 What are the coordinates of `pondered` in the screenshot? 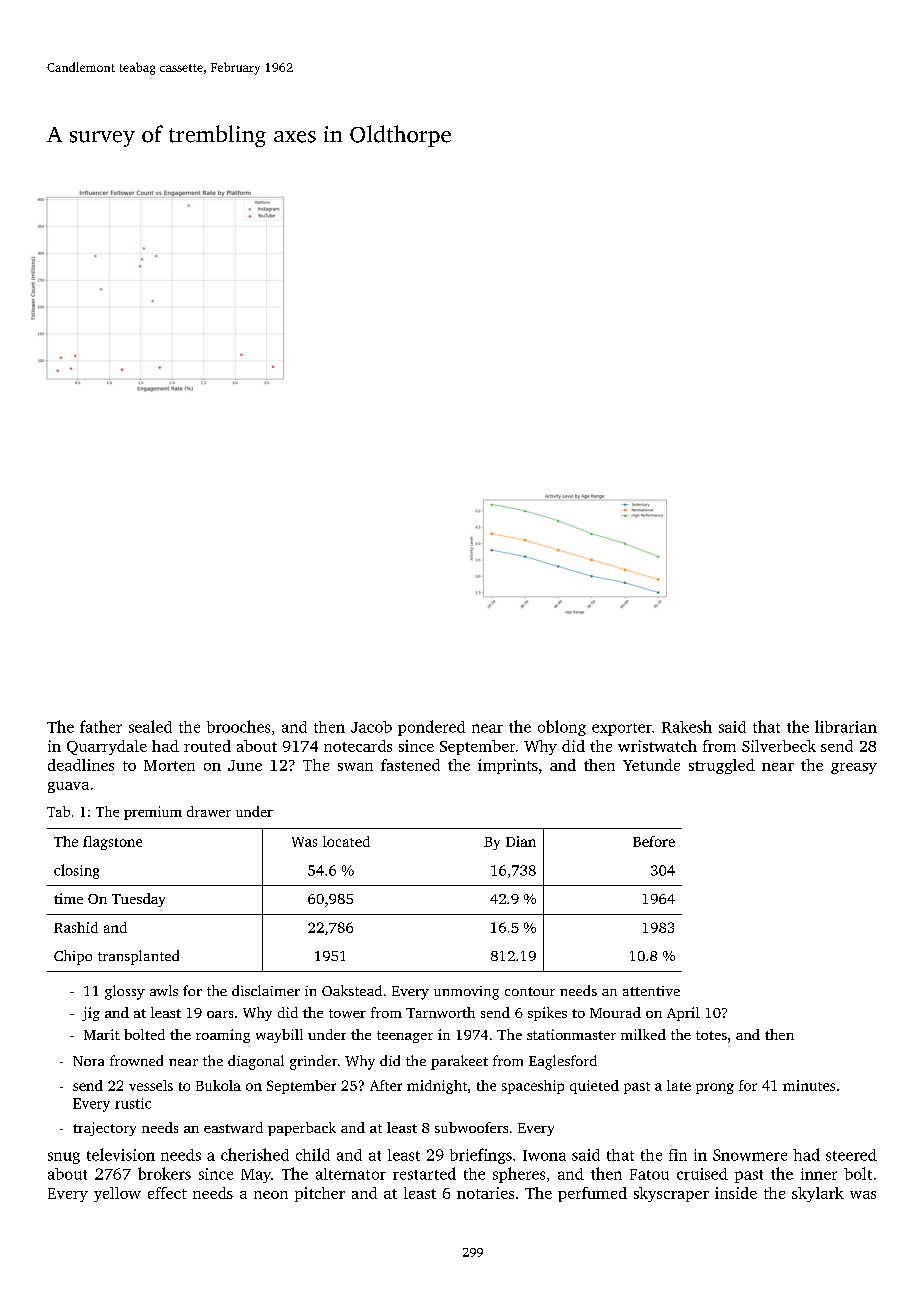 It's located at (431, 728).
